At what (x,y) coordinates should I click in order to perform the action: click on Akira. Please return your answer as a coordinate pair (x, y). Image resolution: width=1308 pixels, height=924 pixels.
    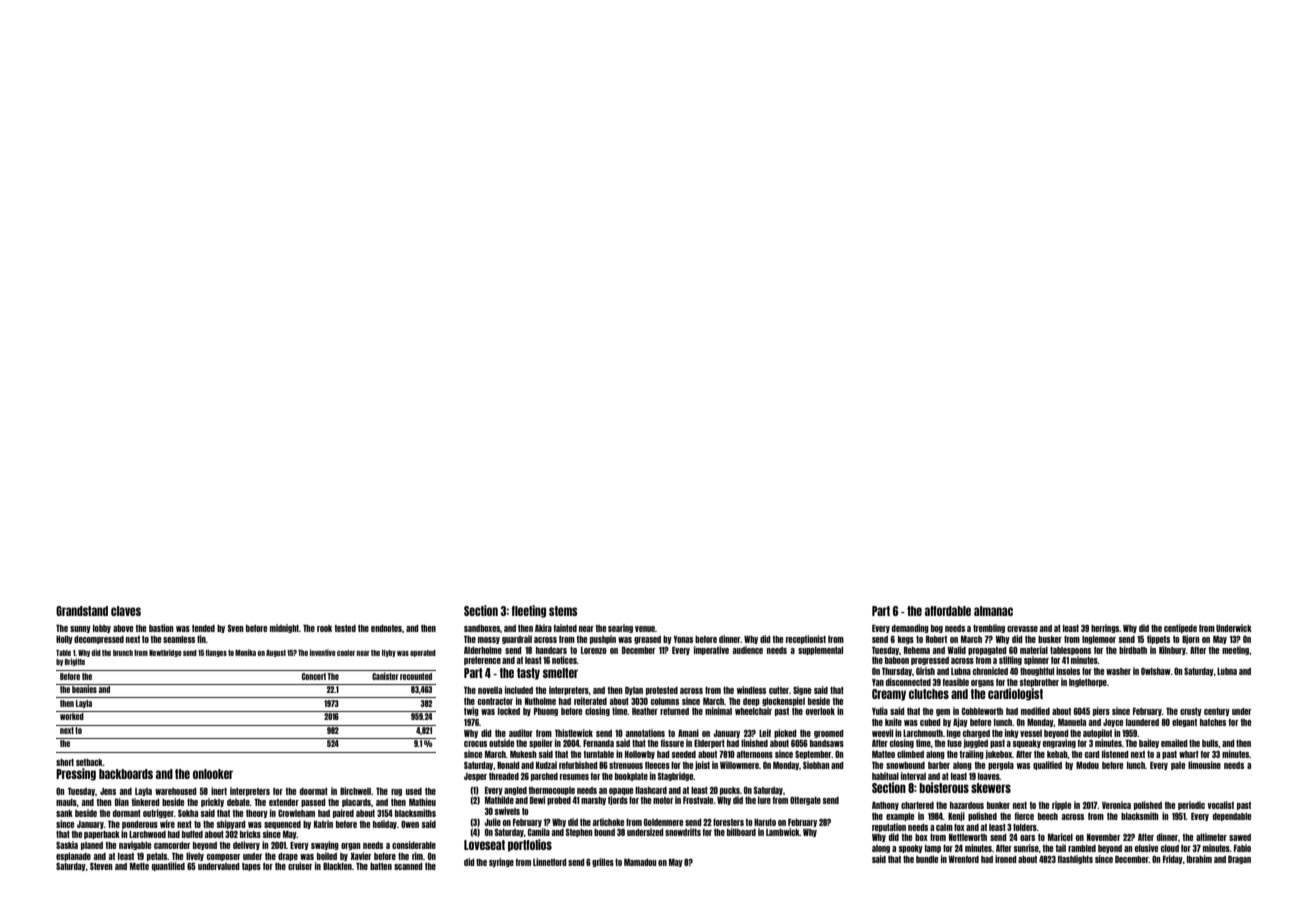
    Looking at the image, I should click on (543, 628).
